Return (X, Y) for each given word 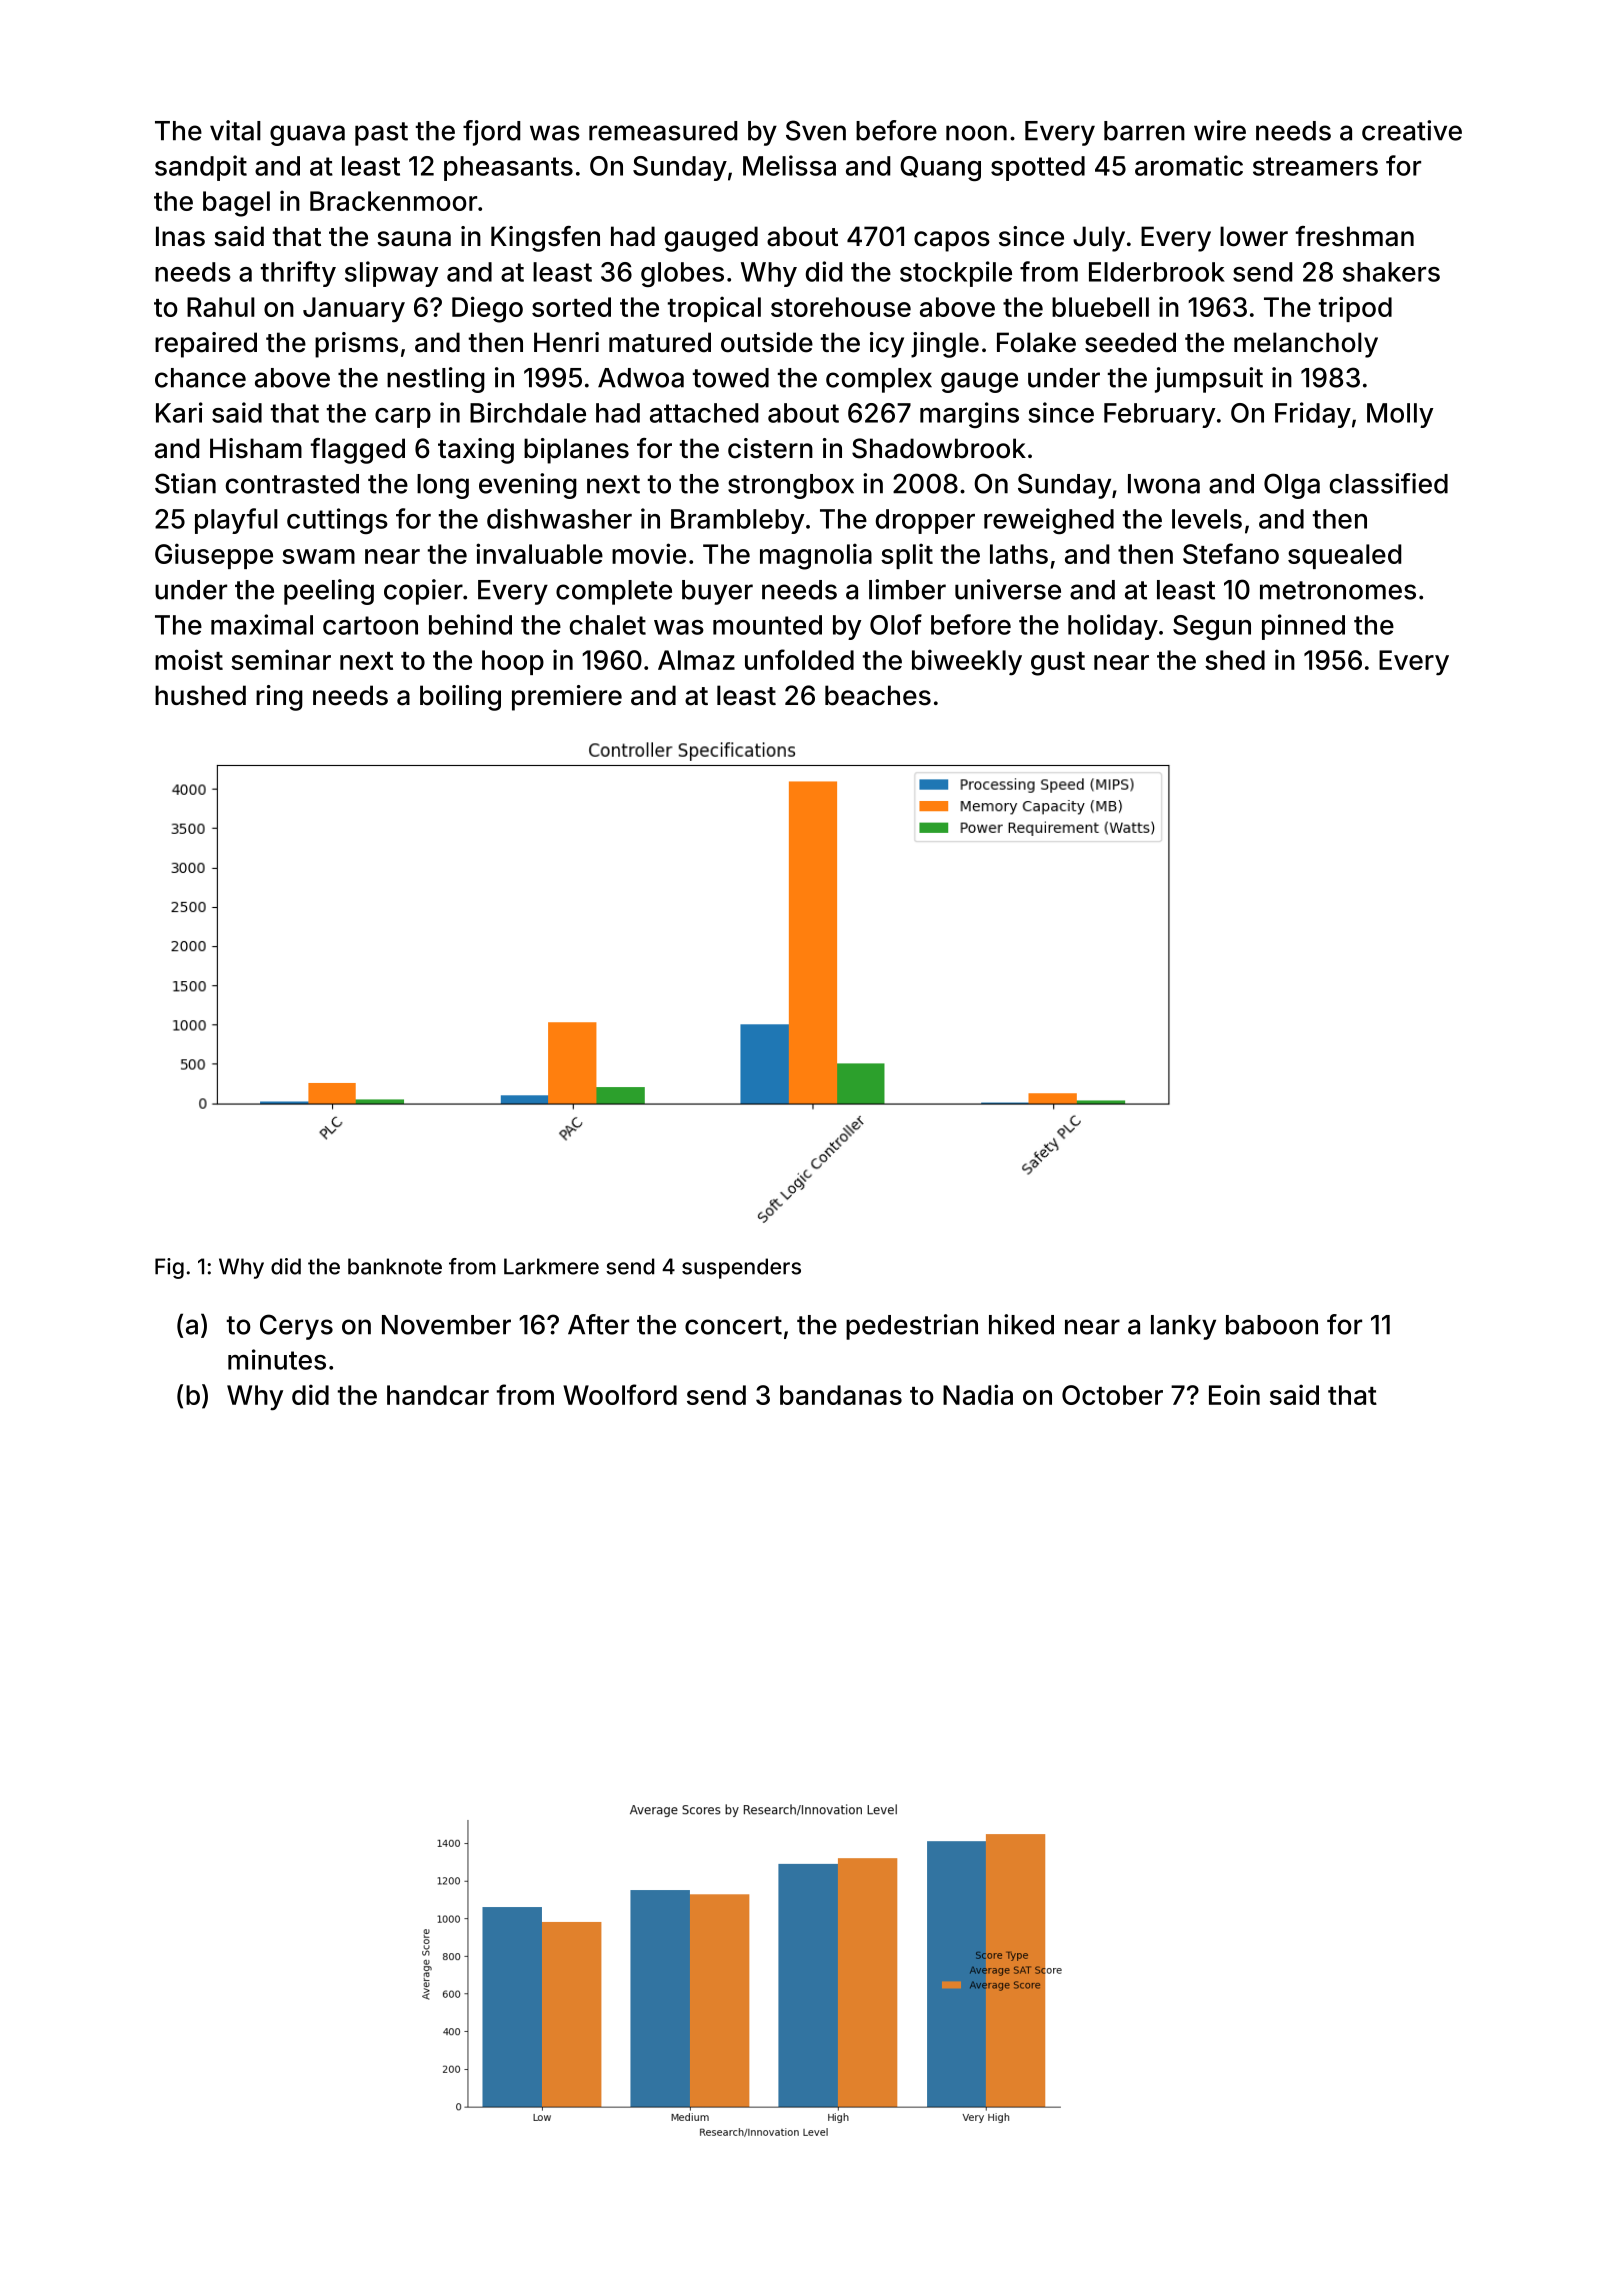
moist (189, 659)
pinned (1303, 627)
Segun (1212, 627)
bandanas (841, 1395)
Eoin (1234, 1394)
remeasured (663, 131)
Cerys (296, 1327)
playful (236, 521)
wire (1220, 130)
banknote (395, 1266)
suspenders (741, 1268)
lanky (1183, 1327)
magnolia (816, 556)
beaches (878, 695)
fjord (491, 133)
